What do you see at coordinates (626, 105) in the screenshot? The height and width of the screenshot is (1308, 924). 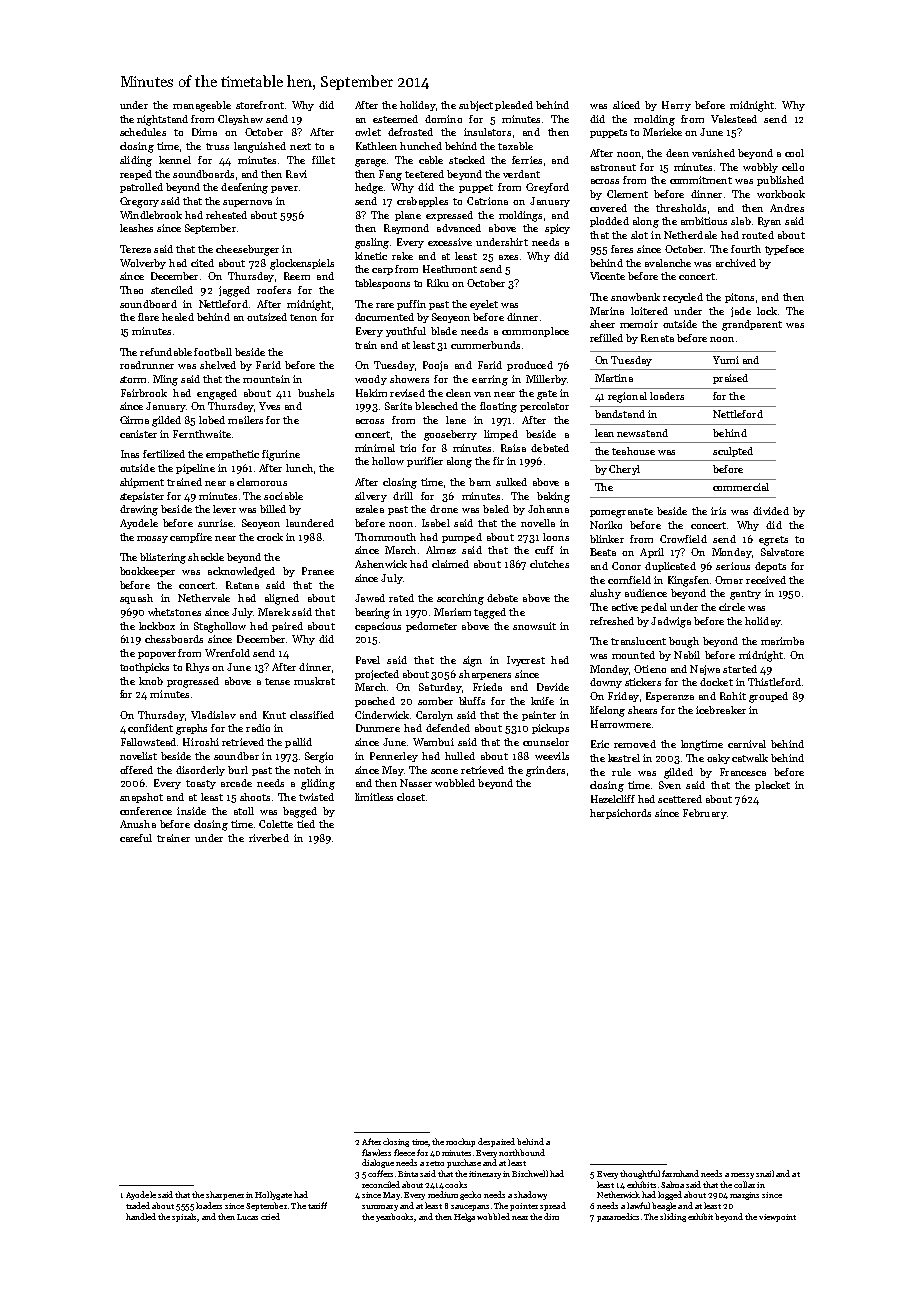 I see `sliced` at bounding box center [626, 105].
